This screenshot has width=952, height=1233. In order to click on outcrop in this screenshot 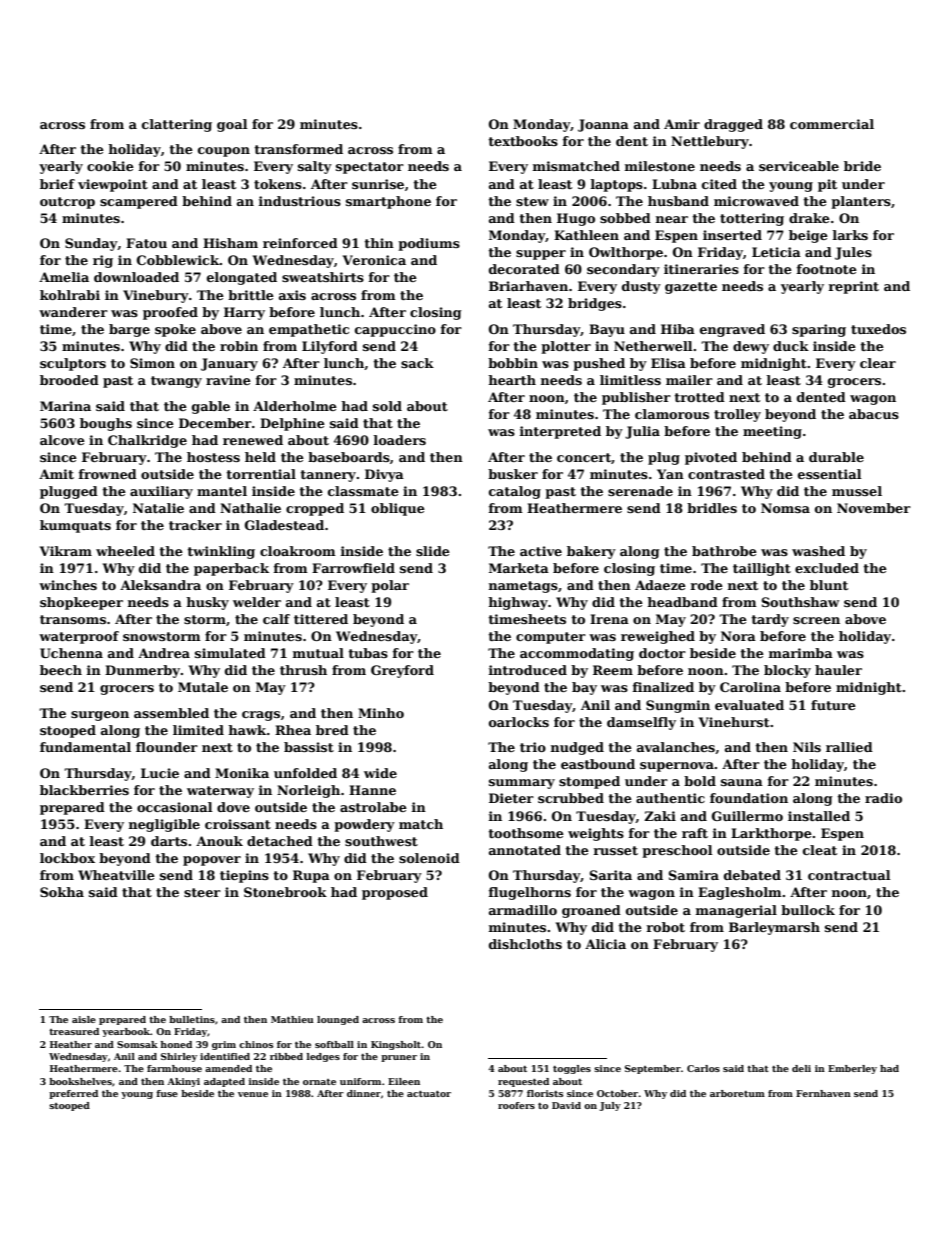, I will do `click(67, 203)`.
